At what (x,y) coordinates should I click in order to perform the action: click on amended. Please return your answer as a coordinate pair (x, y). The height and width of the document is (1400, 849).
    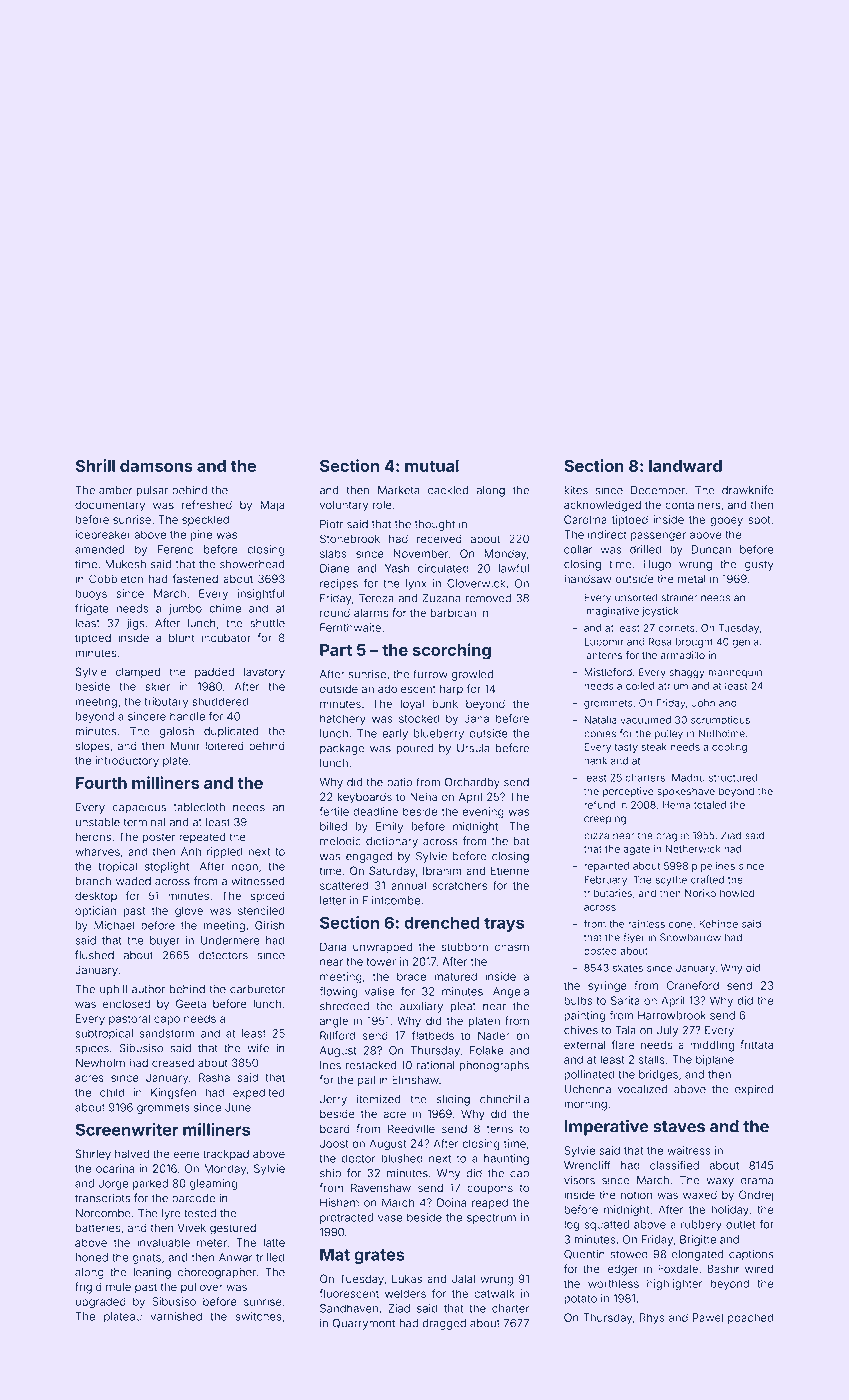
    Looking at the image, I should click on (99, 549).
